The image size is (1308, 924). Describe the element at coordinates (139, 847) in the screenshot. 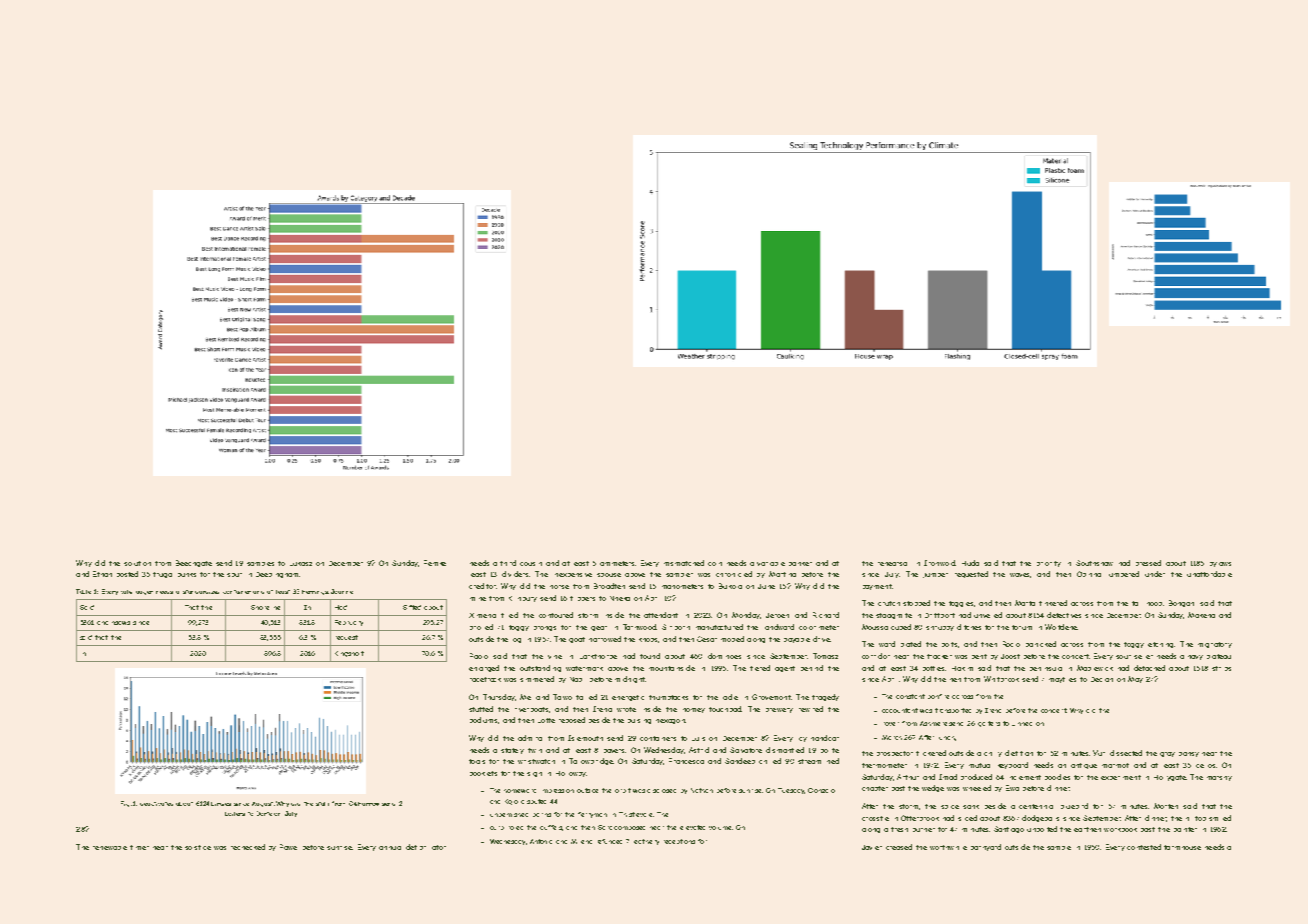

I see `timer` at that location.
